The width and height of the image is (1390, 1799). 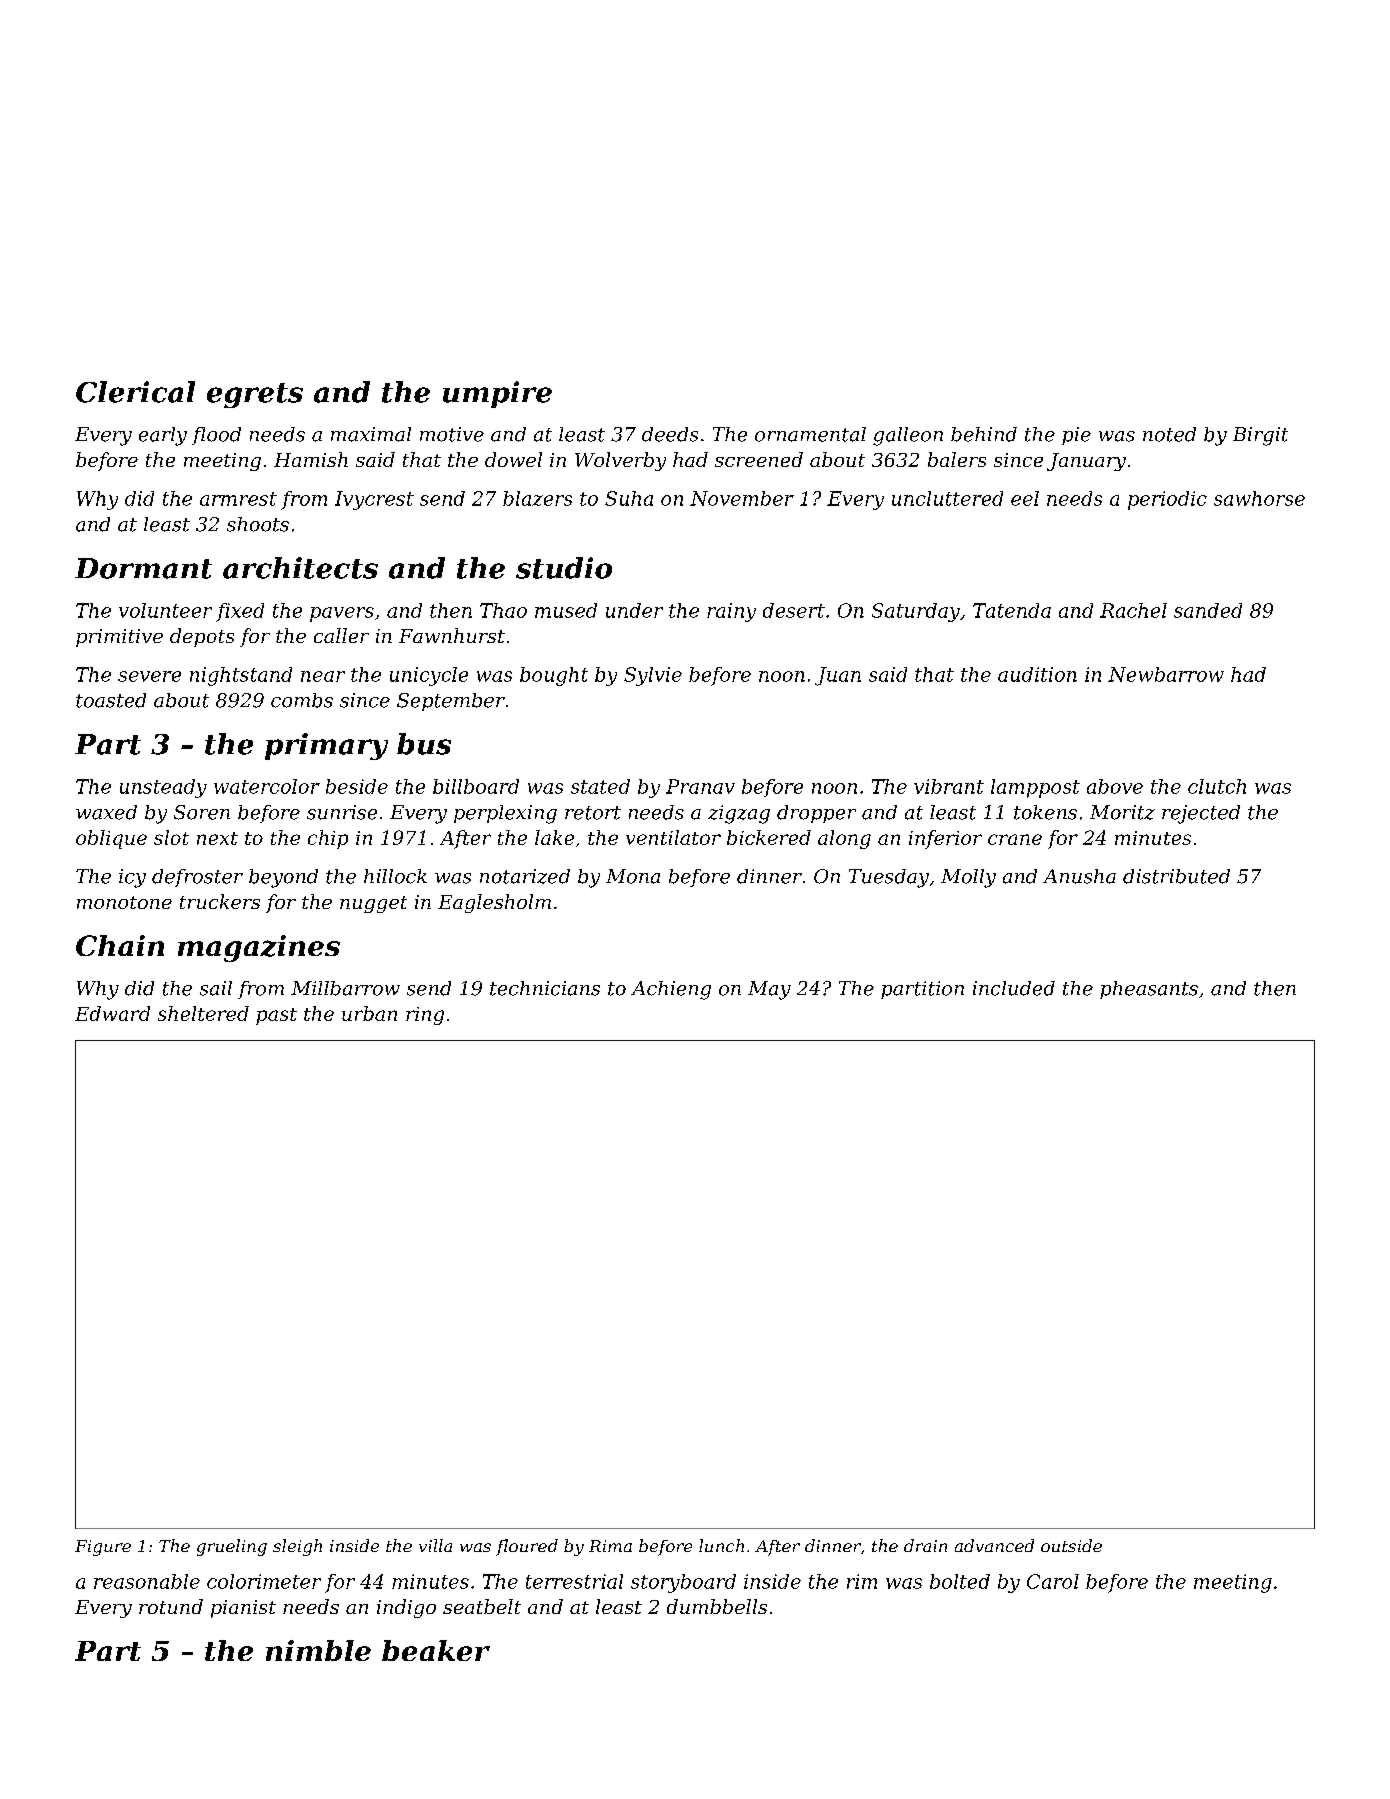 I want to click on included, so click(x=1014, y=988).
